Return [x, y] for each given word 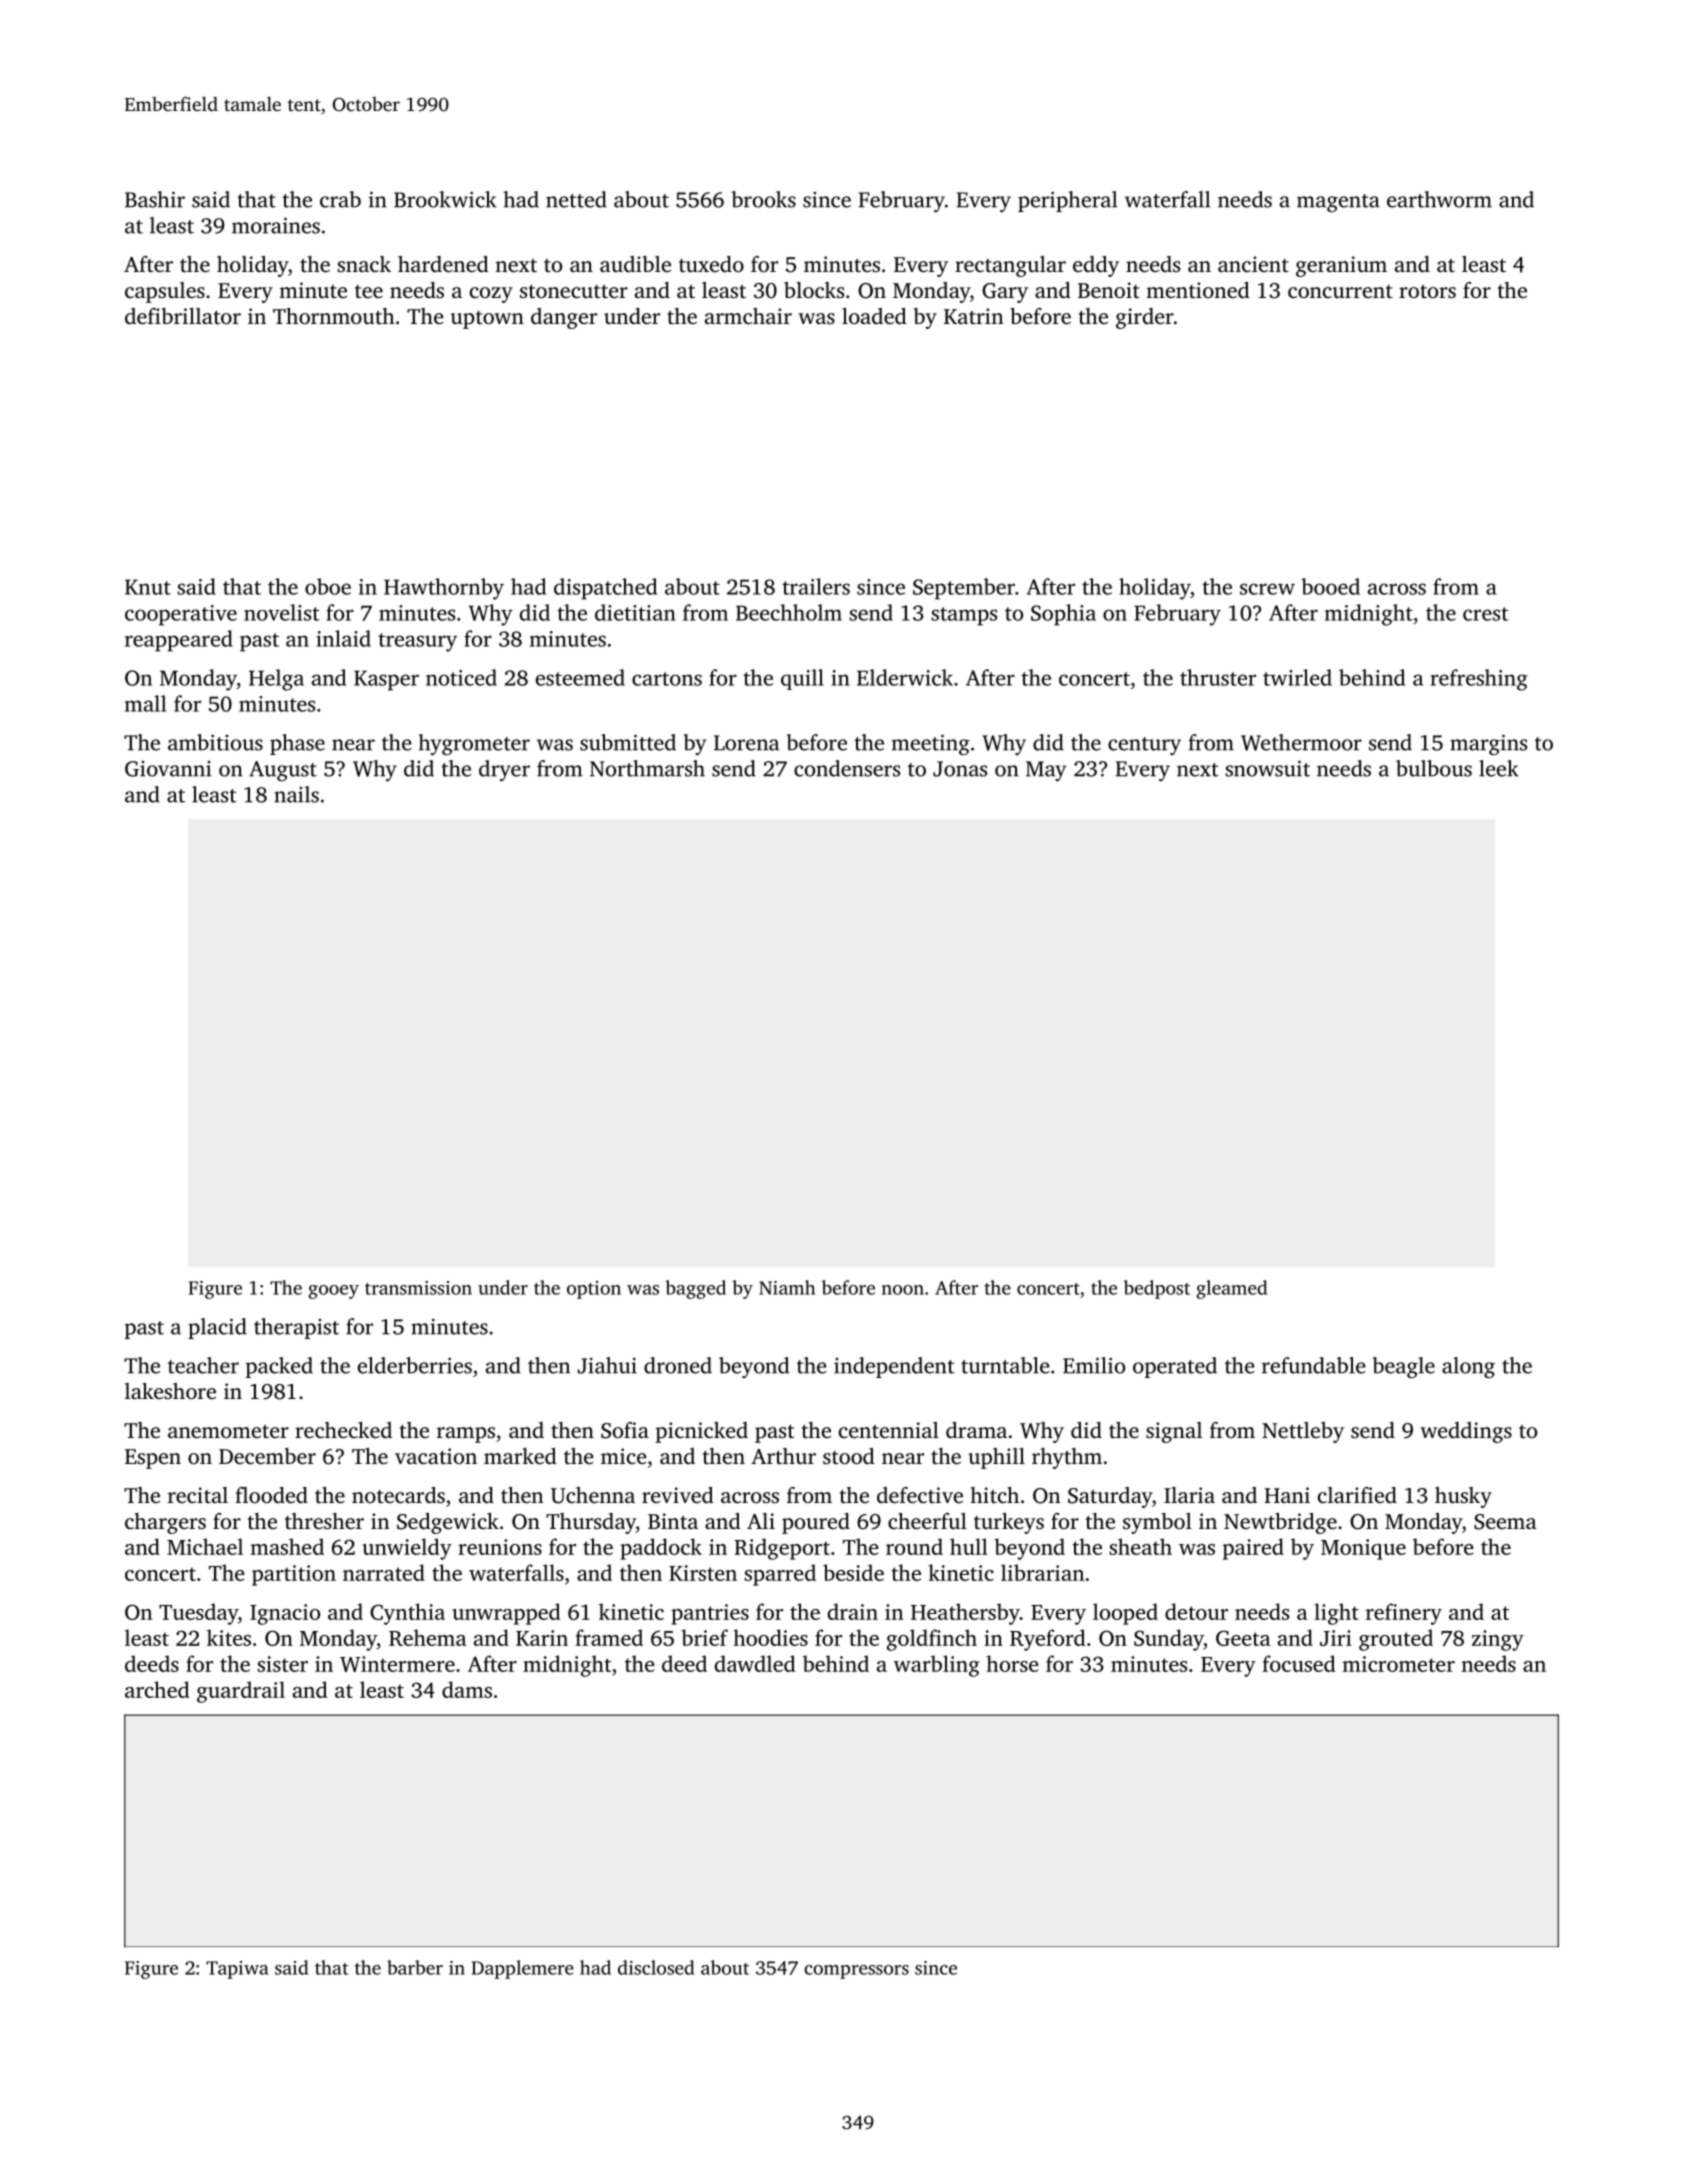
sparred [780, 1575]
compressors [856, 1972]
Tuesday [198, 1614]
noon [903, 1290]
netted [576, 199]
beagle [1403, 1368]
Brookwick [445, 199]
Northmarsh [647, 768]
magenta [1338, 203]
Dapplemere [523, 1969]
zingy [1498, 1640]
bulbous [1434, 768]
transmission [418, 1288]
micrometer [1399, 1664]
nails [296, 794]
